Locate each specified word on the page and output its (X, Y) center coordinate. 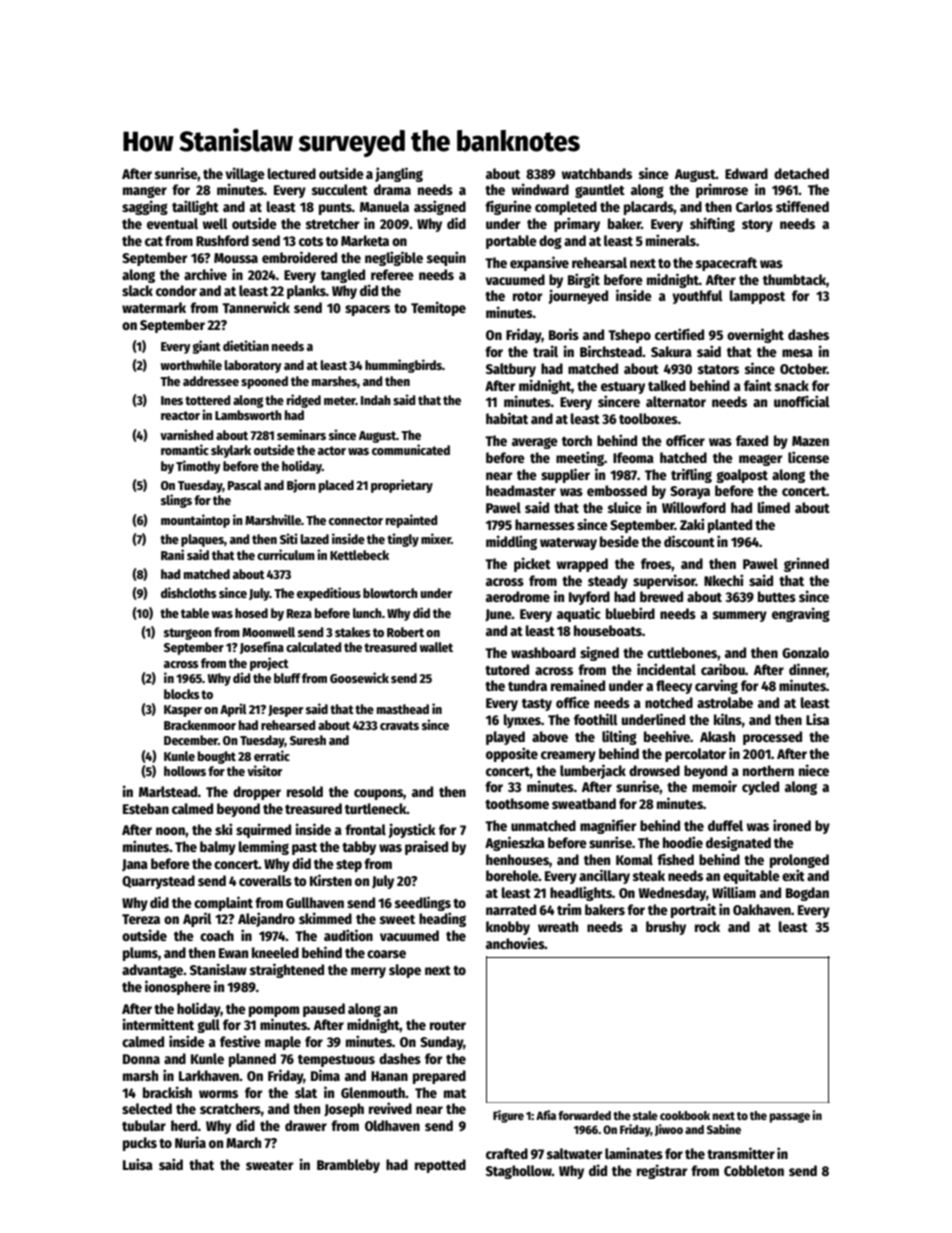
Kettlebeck (359, 555)
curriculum (286, 554)
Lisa (817, 719)
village (245, 174)
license (808, 457)
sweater (269, 1165)
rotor (527, 296)
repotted (440, 1166)
